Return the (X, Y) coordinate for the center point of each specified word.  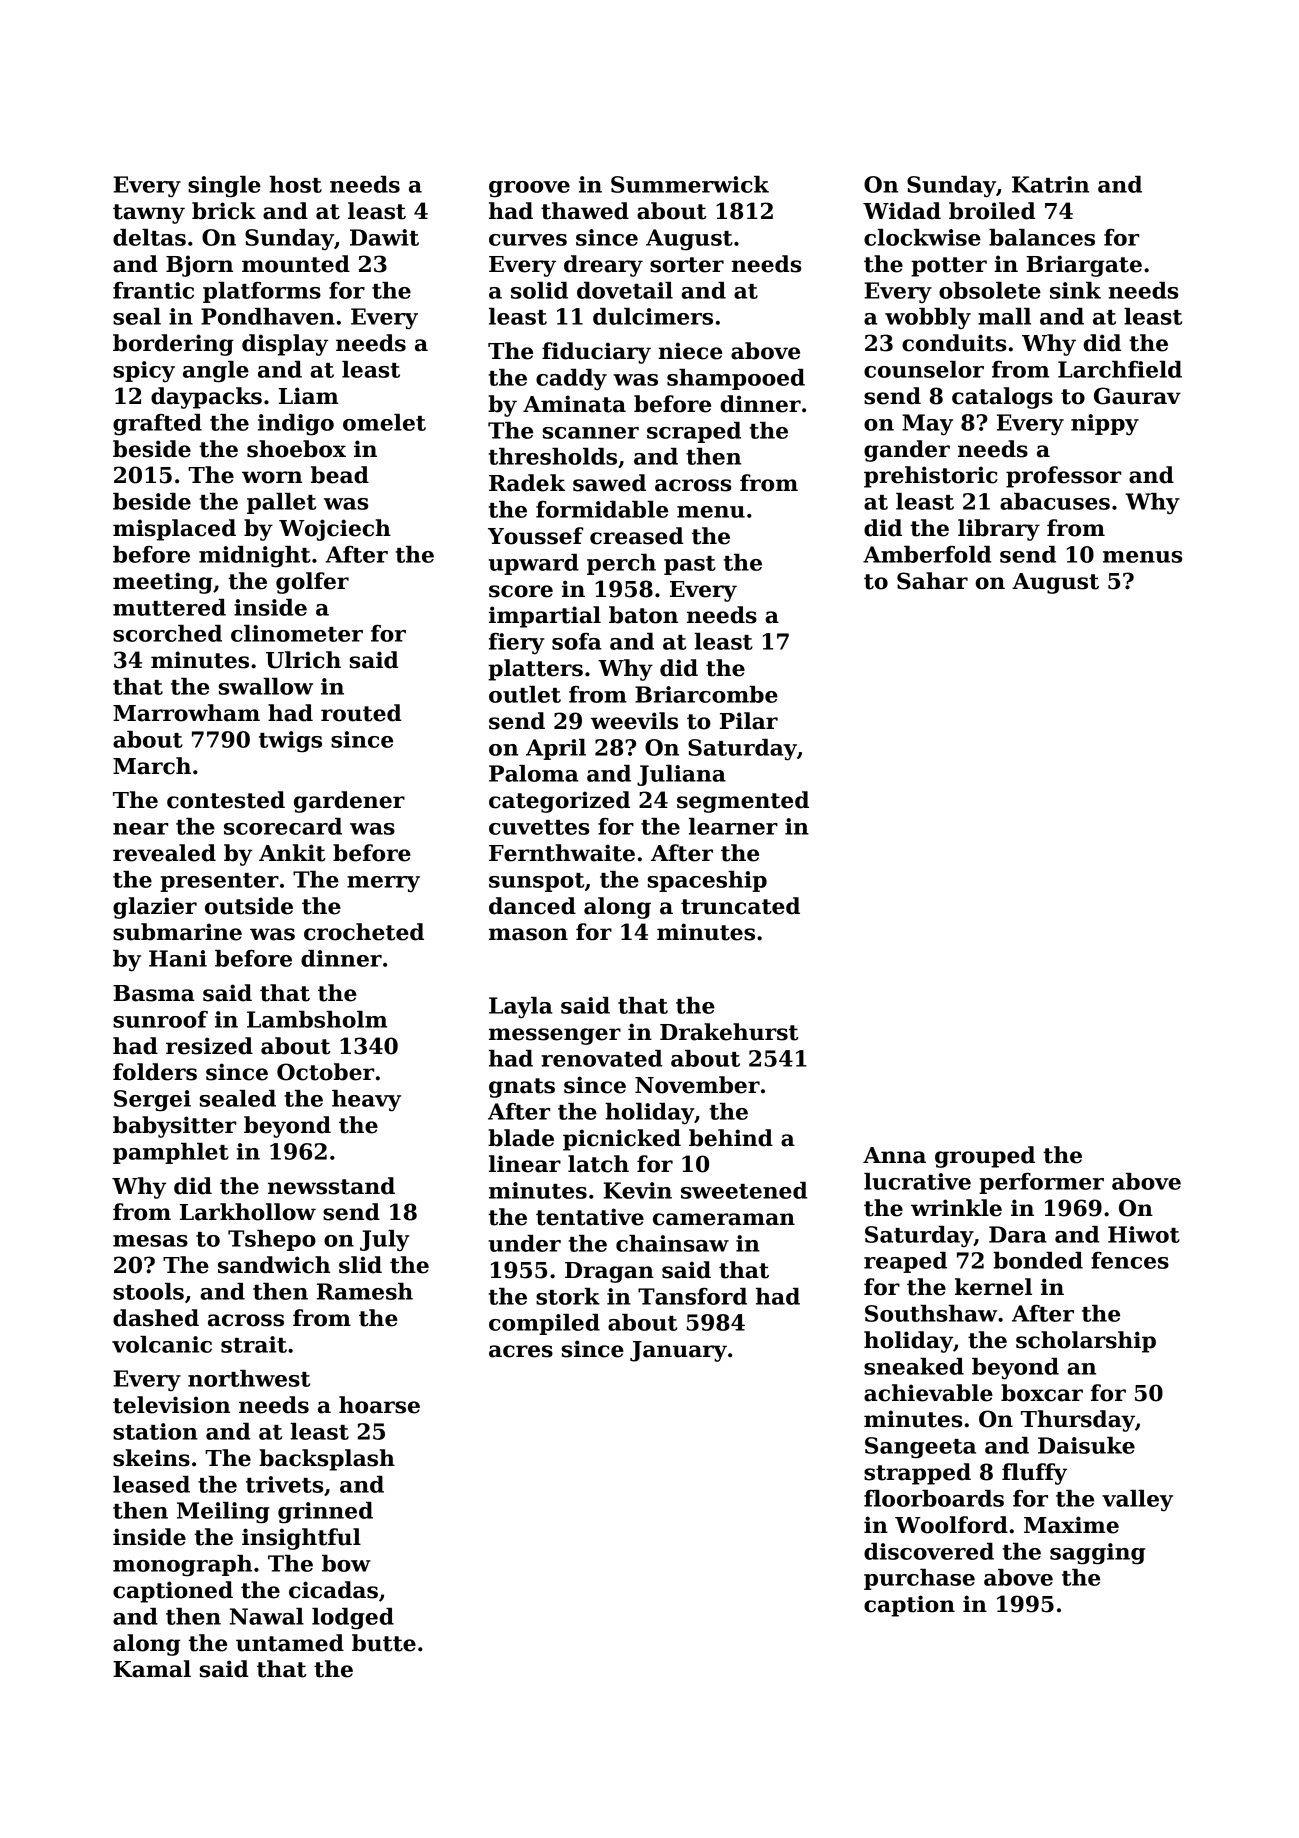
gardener (349, 802)
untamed (290, 1643)
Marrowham (186, 713)
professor (1063, 477)
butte (384, 1643)
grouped (985, 1157)
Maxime (1071, 1525)
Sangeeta (920, 1448)
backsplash (327, 1460)
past (690, 565)
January (678, 1351)
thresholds (552, 456)
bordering (173, 345)
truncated (740, 906)
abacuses (1055, 501)
